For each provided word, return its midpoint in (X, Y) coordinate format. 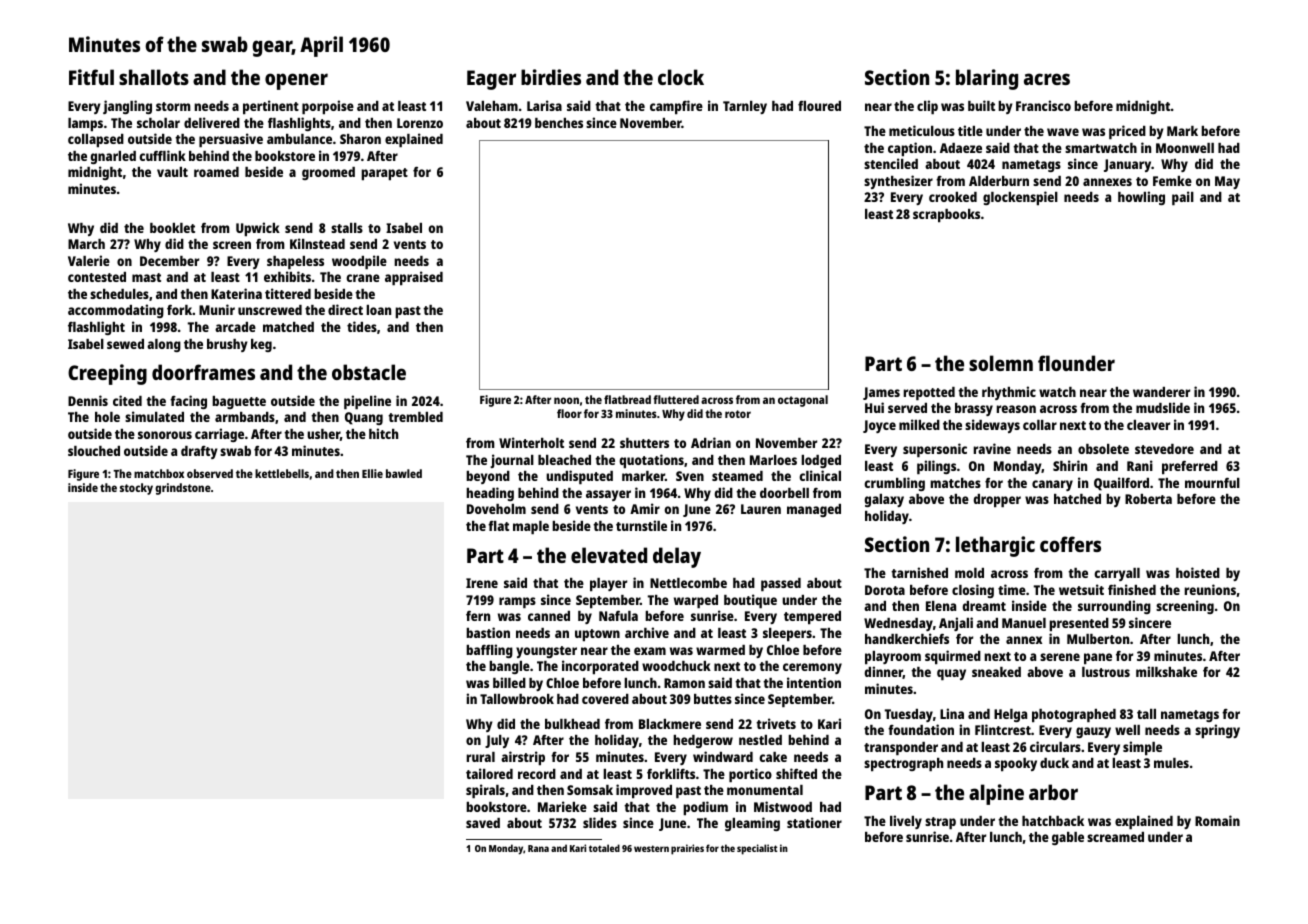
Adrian (711, 442)
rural (481, 757)
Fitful (91, 77)
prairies (687, 849)
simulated (154, 416)
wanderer (1161, 392)
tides (362, 326)
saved (483, 823)
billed (509, 682)
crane (363, 278)
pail (1183, 198)
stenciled (891, 163)
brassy (974, 409)
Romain (1217, 820)
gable (1068, 838)
